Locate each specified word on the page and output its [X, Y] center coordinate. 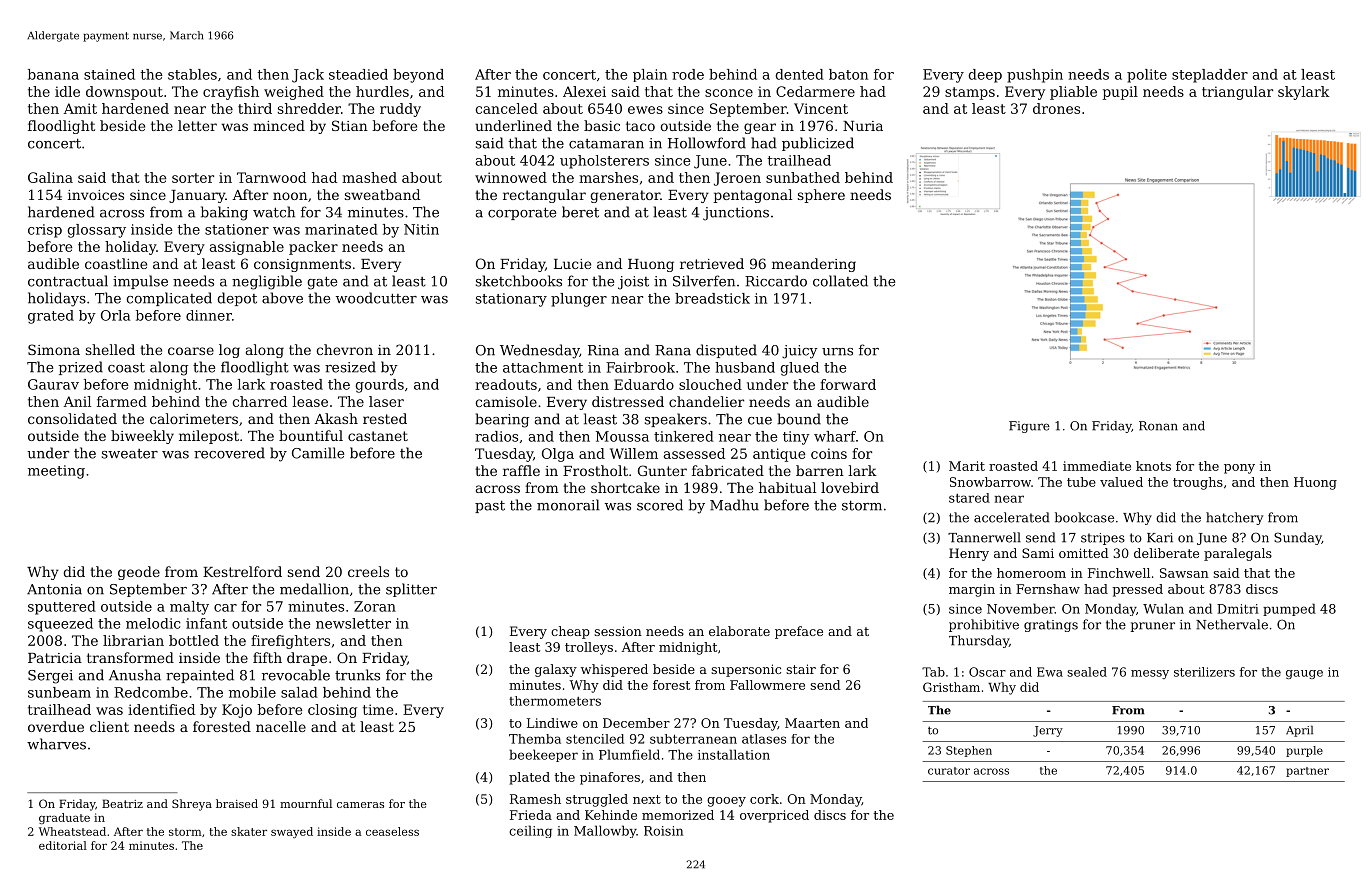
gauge [1304, 674]
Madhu [734, 505]
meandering [814, 265]
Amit [80, 108]
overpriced [774, 816]
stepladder [1210, 76]
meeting [56, 472]
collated [840, 281]
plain [650, 75]
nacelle [281, 726]
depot [237, 299]
